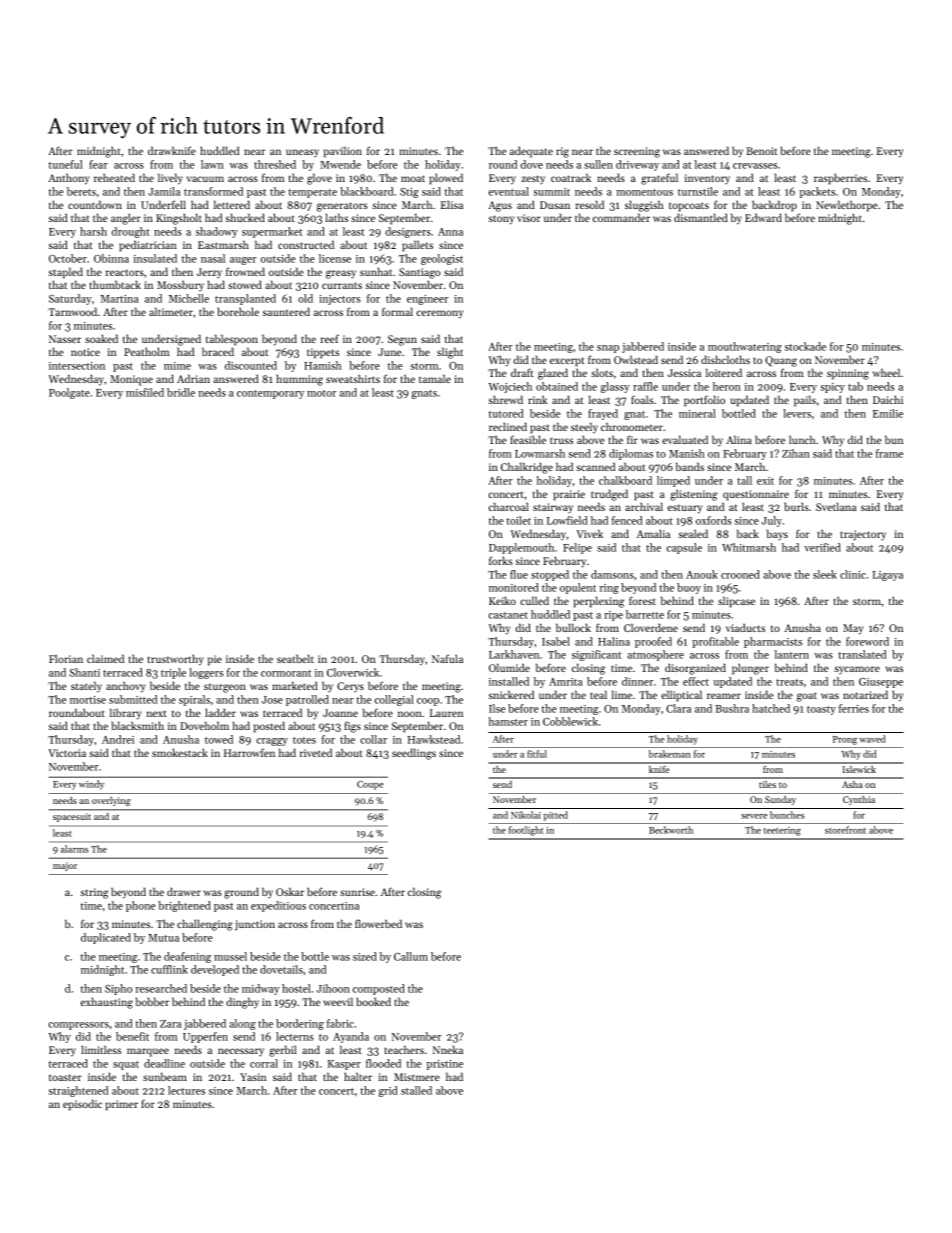 Image resolution: width=952 pixels, height=1233 pixels. Describe the element at coordinates (66, 658) in the screenshot. I see `Florian` at that location.
